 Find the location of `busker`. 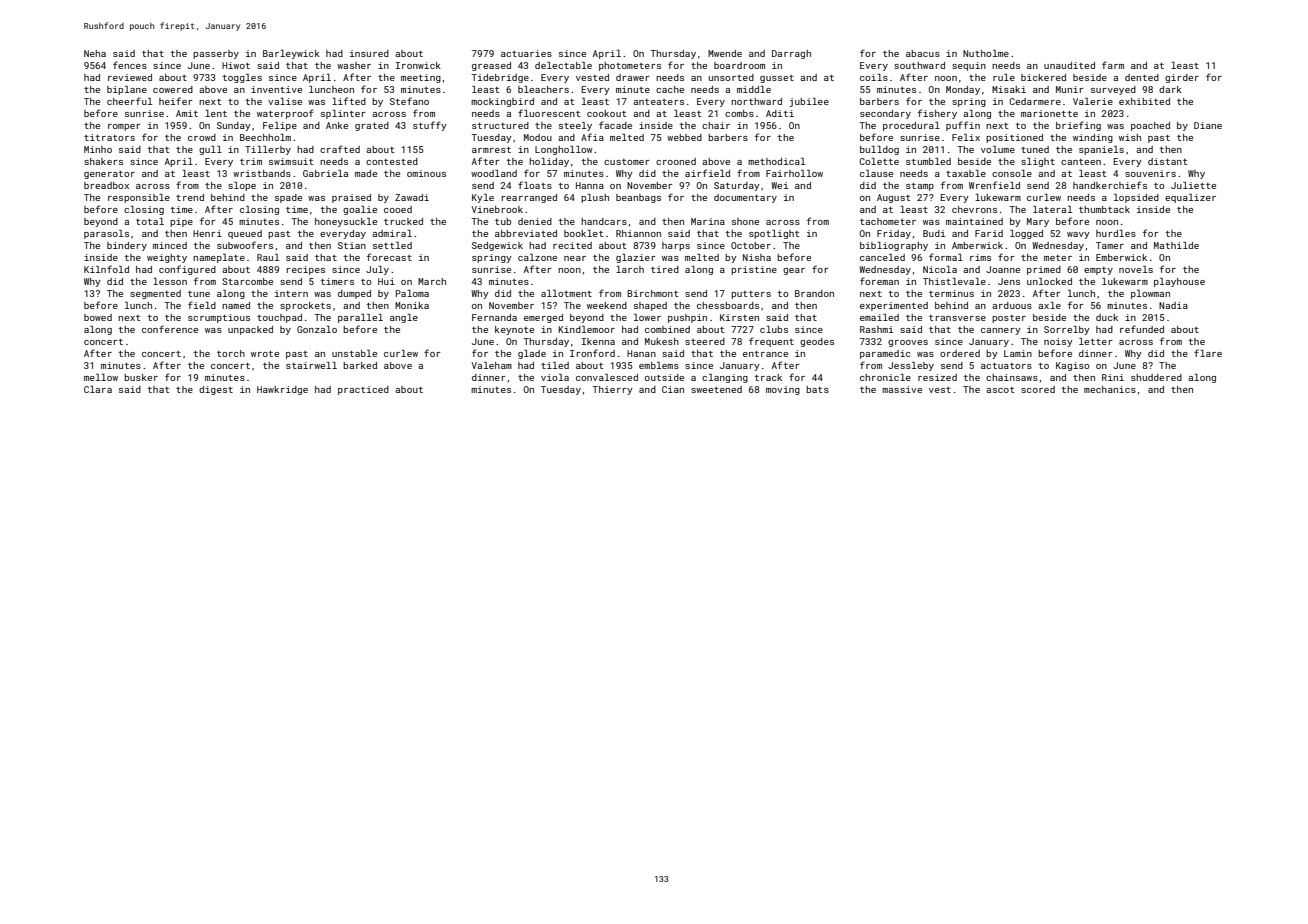

busker is located at coordinates (141, 377).
